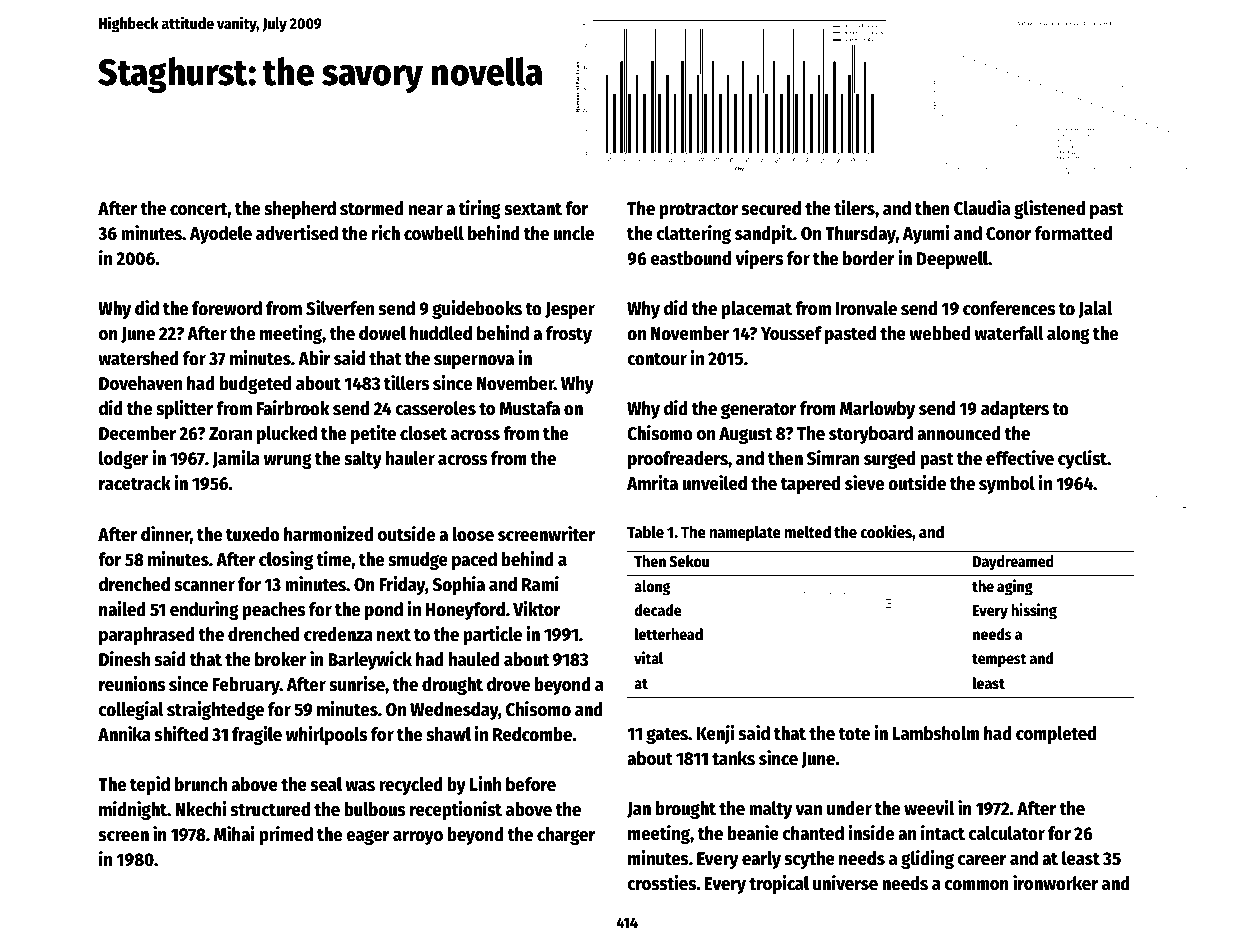  Describe the element at coordinates (936, 733) in the document. I see `Lambsholm` at that location.
